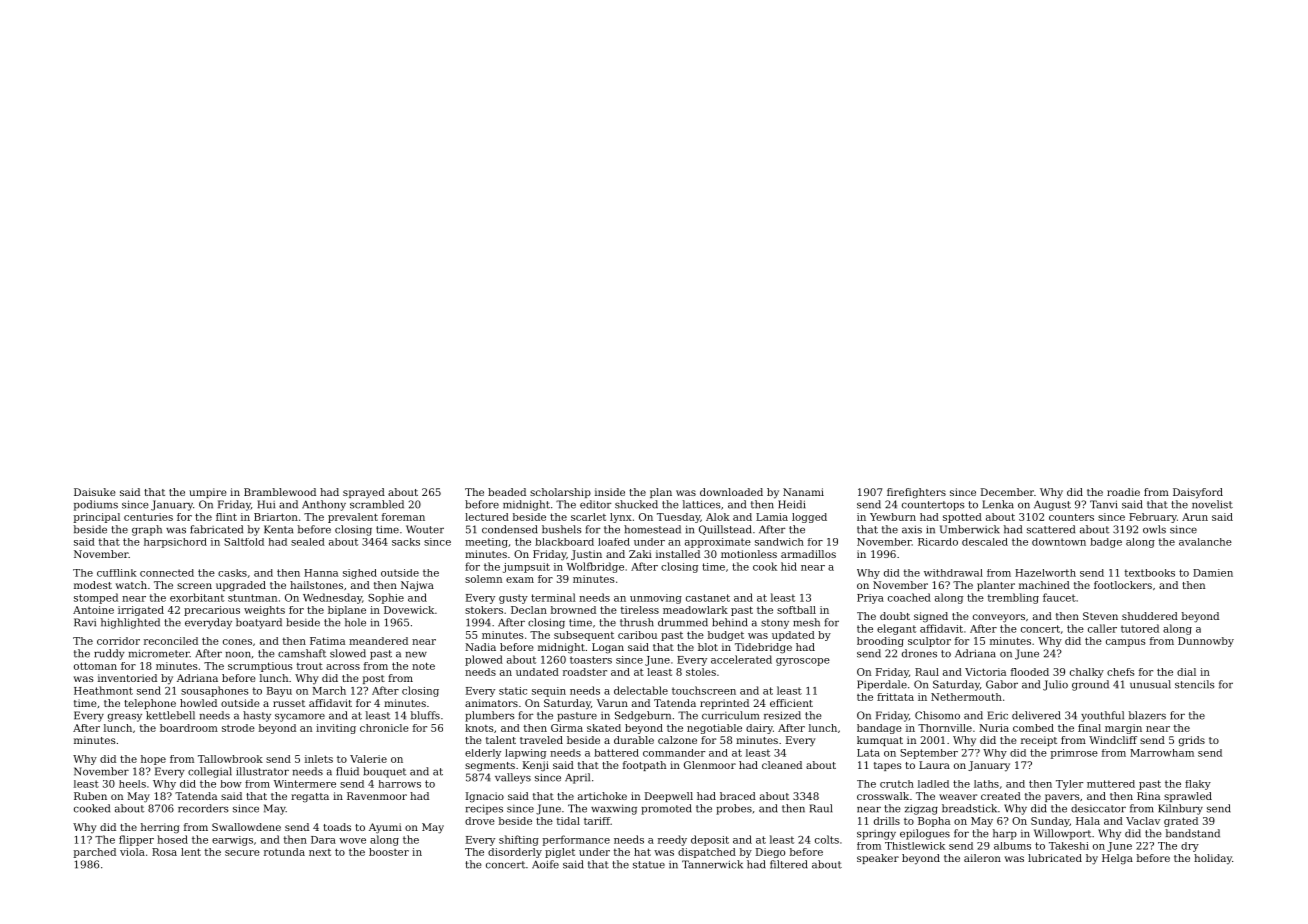 The height and width of the image is (924, 1308). Describe the element at coordinates (320, 852) in the image. I see `next` at that location.
